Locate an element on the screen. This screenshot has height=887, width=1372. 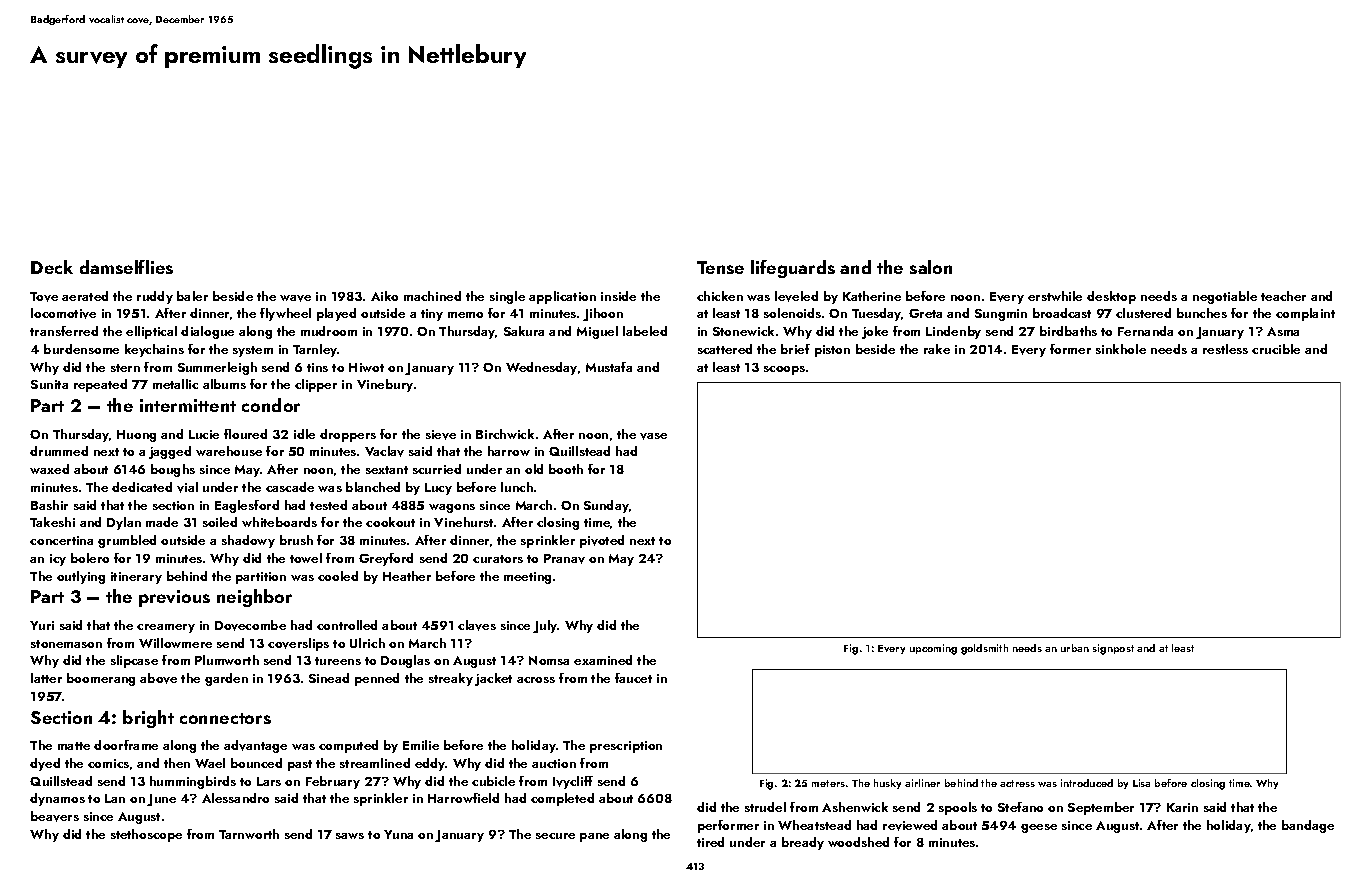
July is located at coordinates (545, 626).
